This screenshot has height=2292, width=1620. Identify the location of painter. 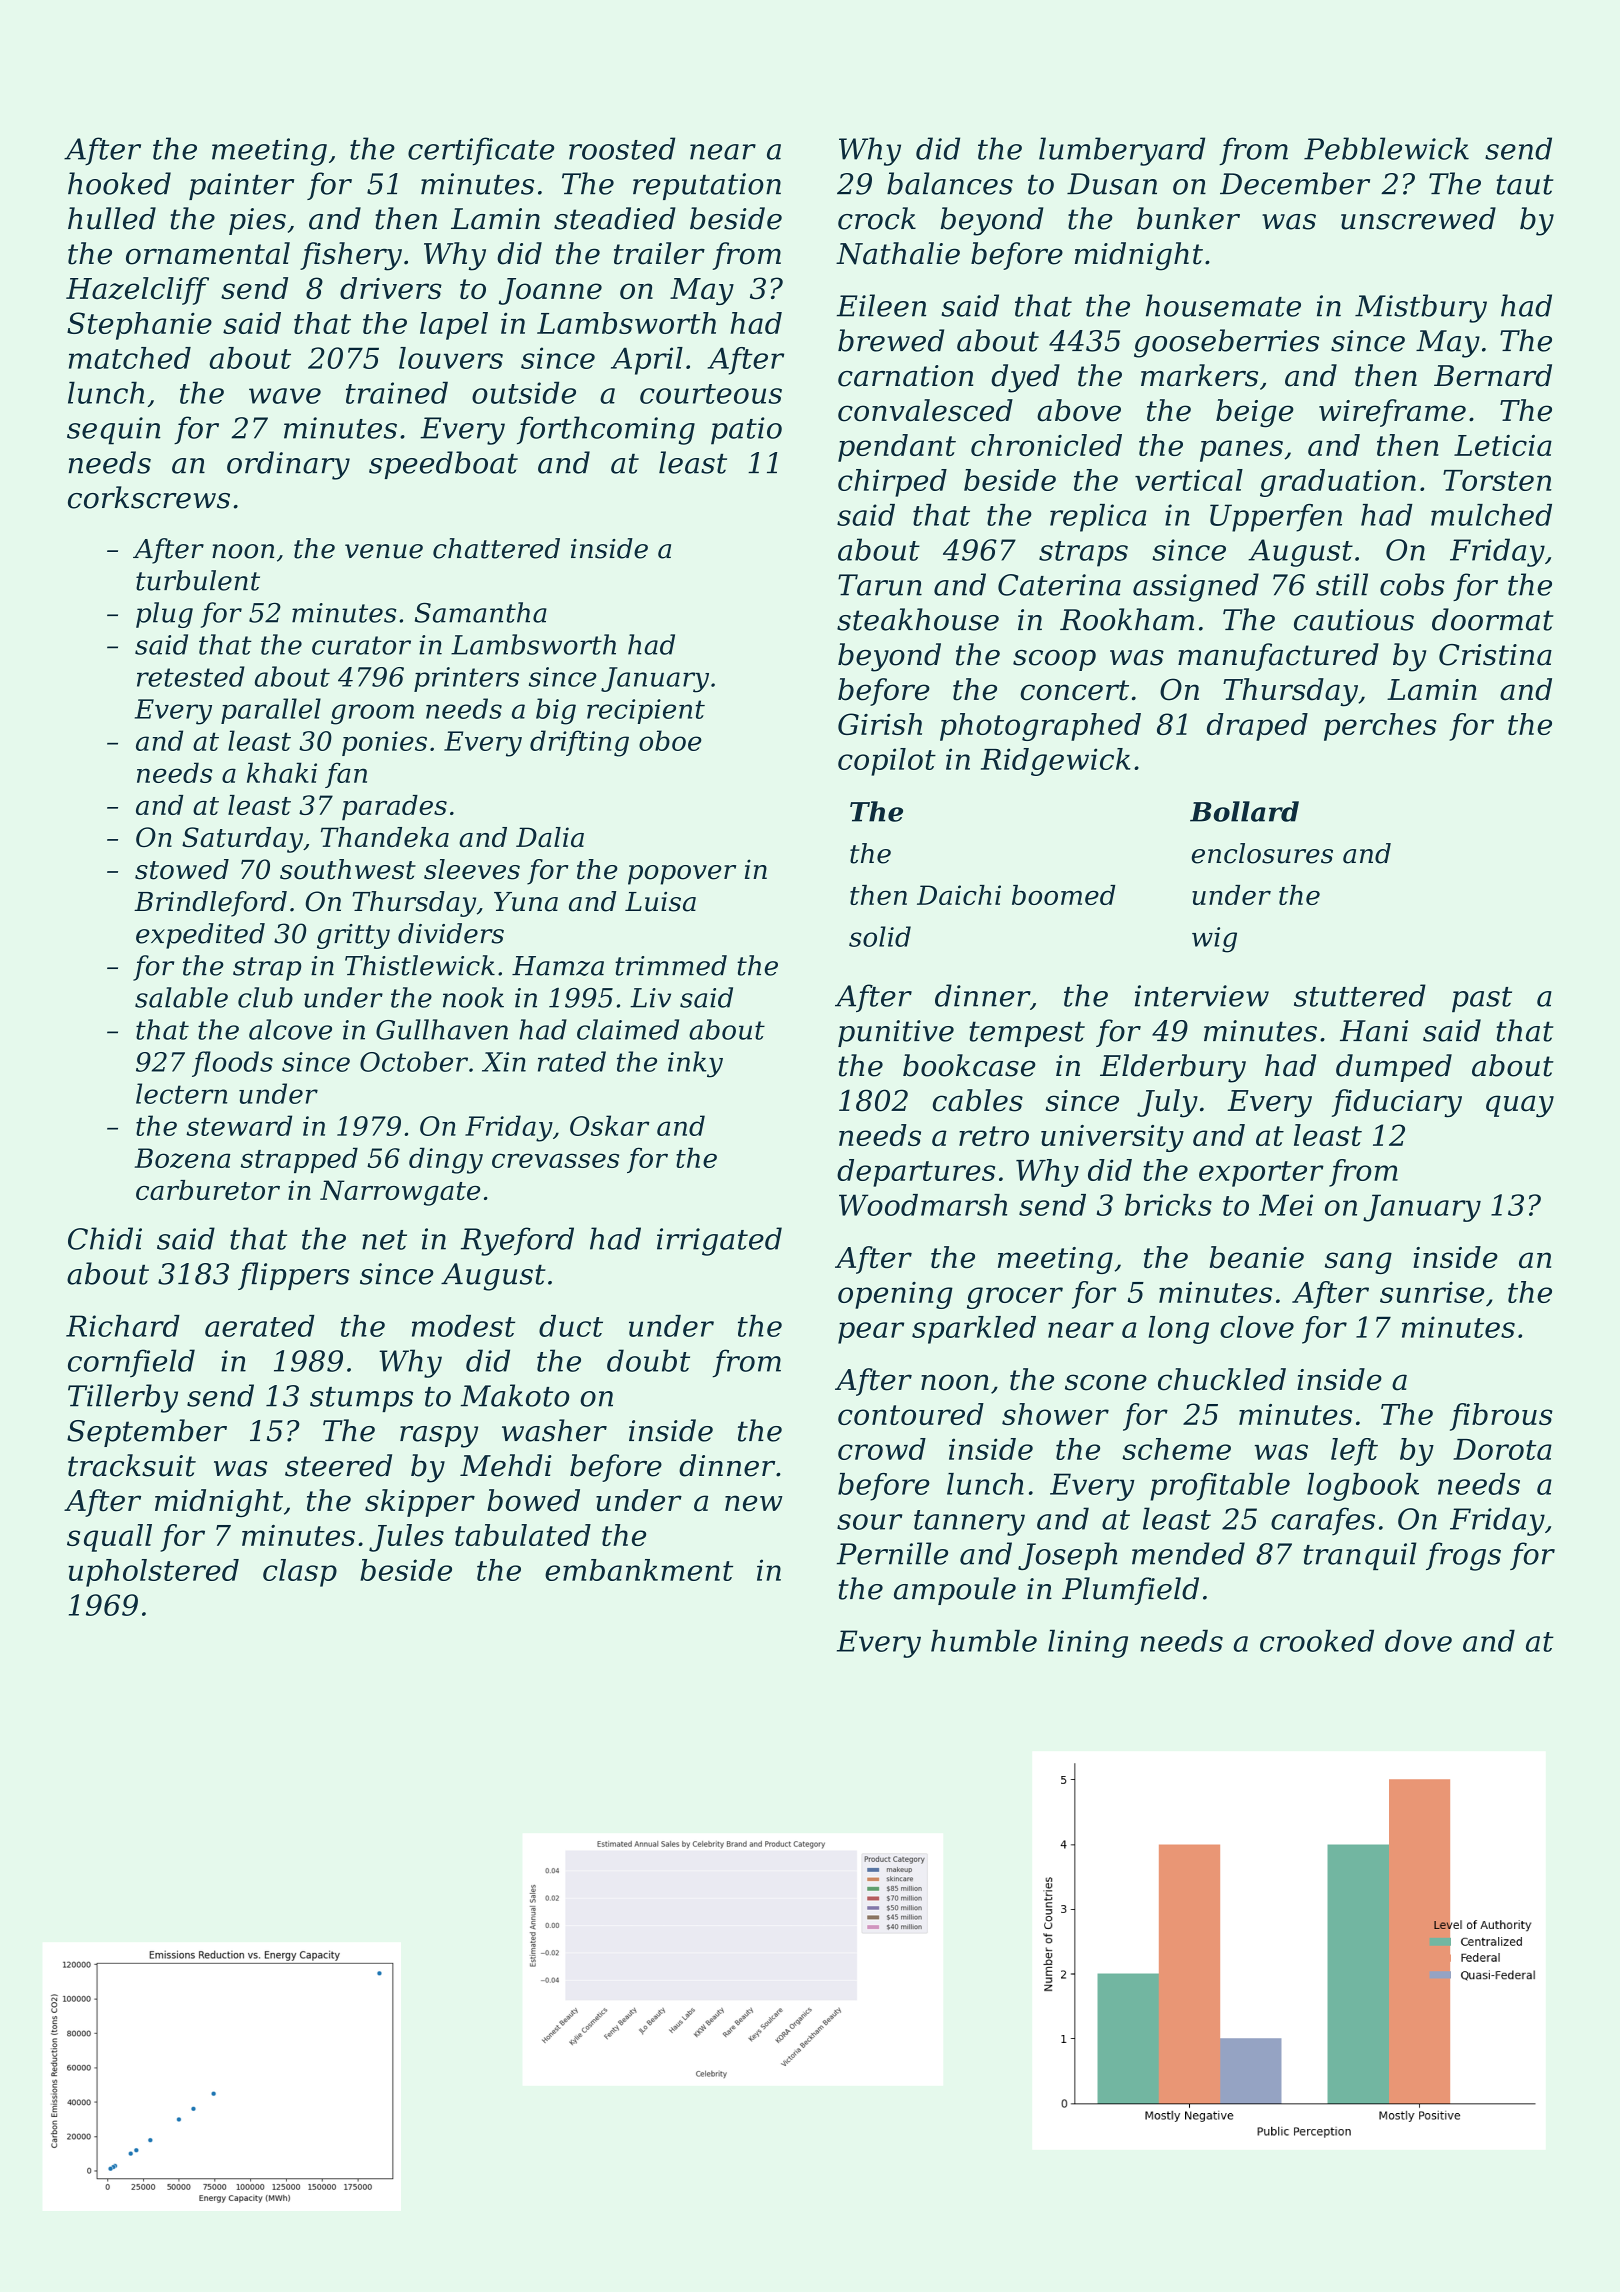
(241, 186).
